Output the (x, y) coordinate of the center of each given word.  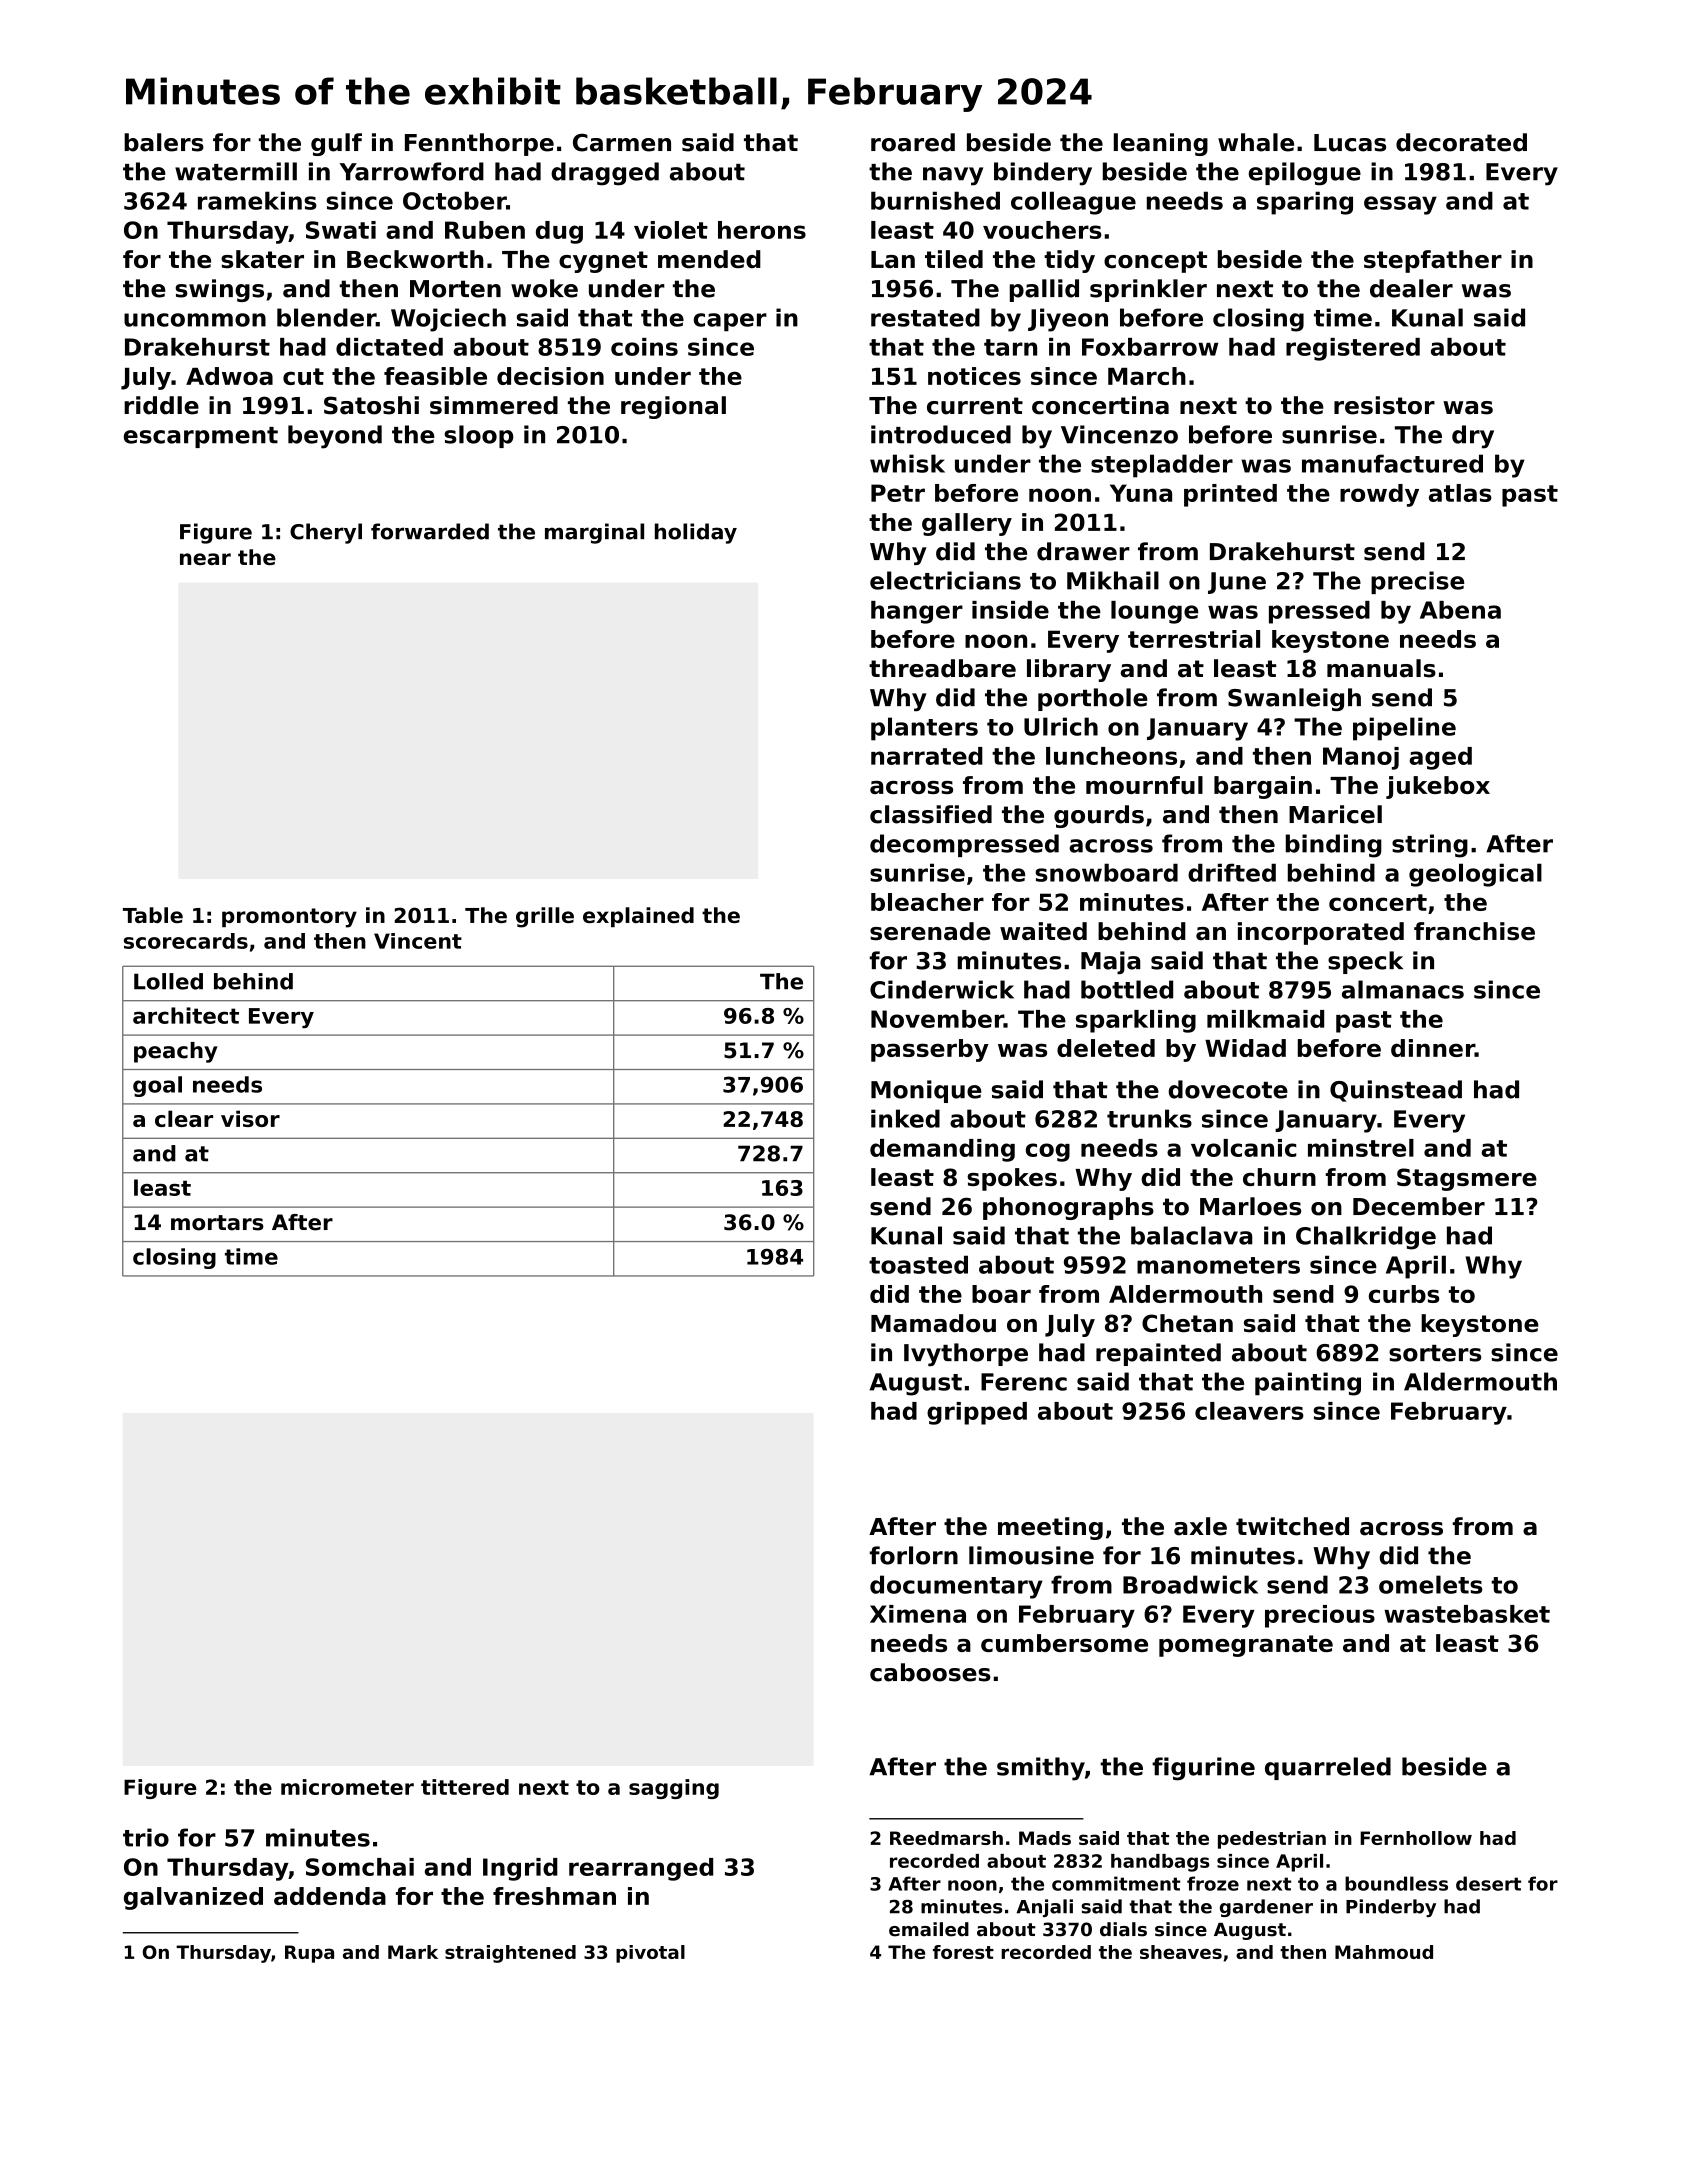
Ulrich (1061, 726)
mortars (217, 1223)
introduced (941, 434)
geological (1475, 875)
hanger (917, 612)
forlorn (914, 1555)
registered (1353, 349)
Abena (1460, 610)
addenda (330, 1896)
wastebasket (1467, 1614)
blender (326, 317)
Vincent (418, 941)
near (205, 559)
